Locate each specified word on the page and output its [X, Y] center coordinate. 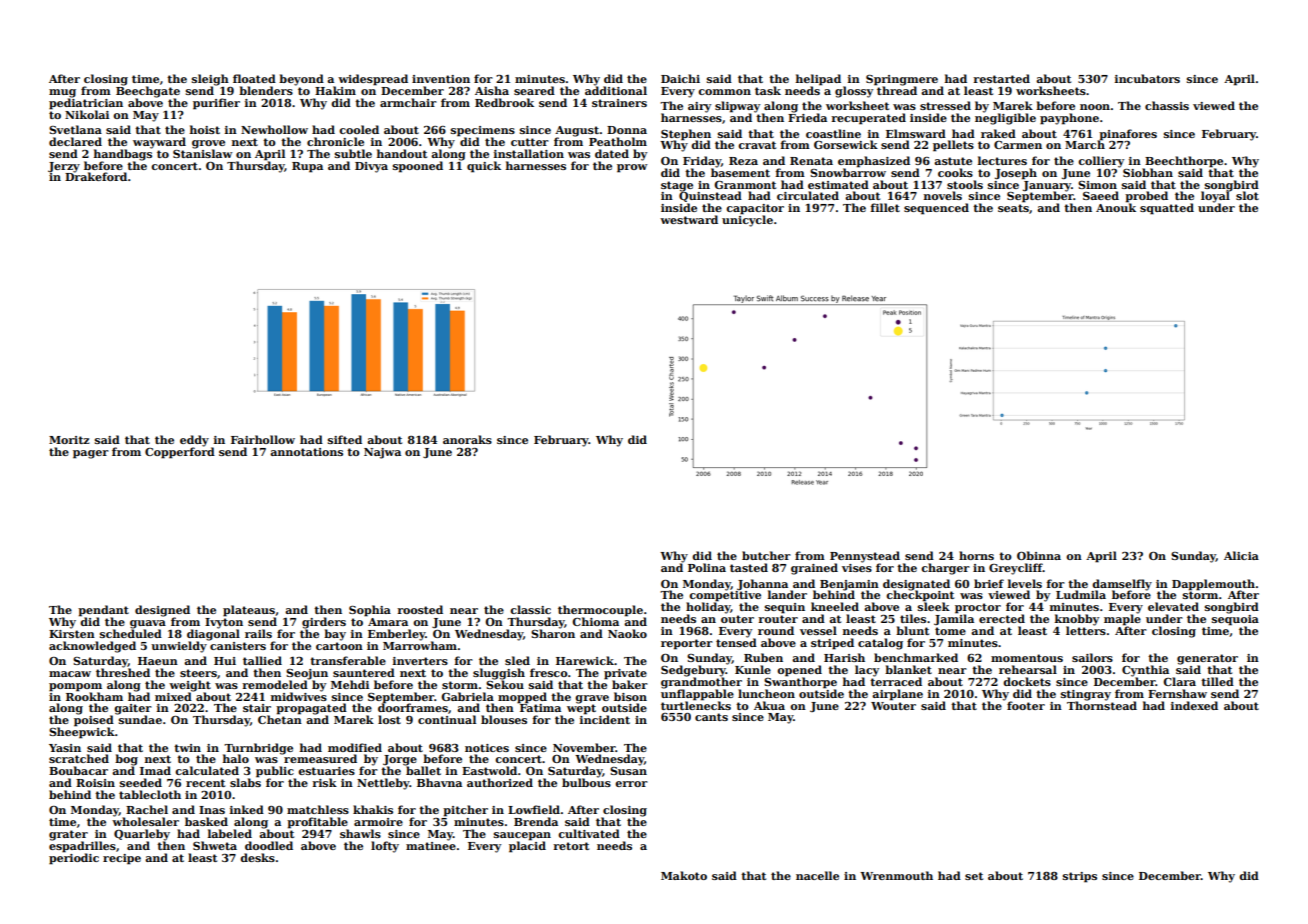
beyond [301, 80]
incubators [1147, 78]
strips [1080, 877]
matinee [431, 846]
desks [257, 857]
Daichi [680, 78]
